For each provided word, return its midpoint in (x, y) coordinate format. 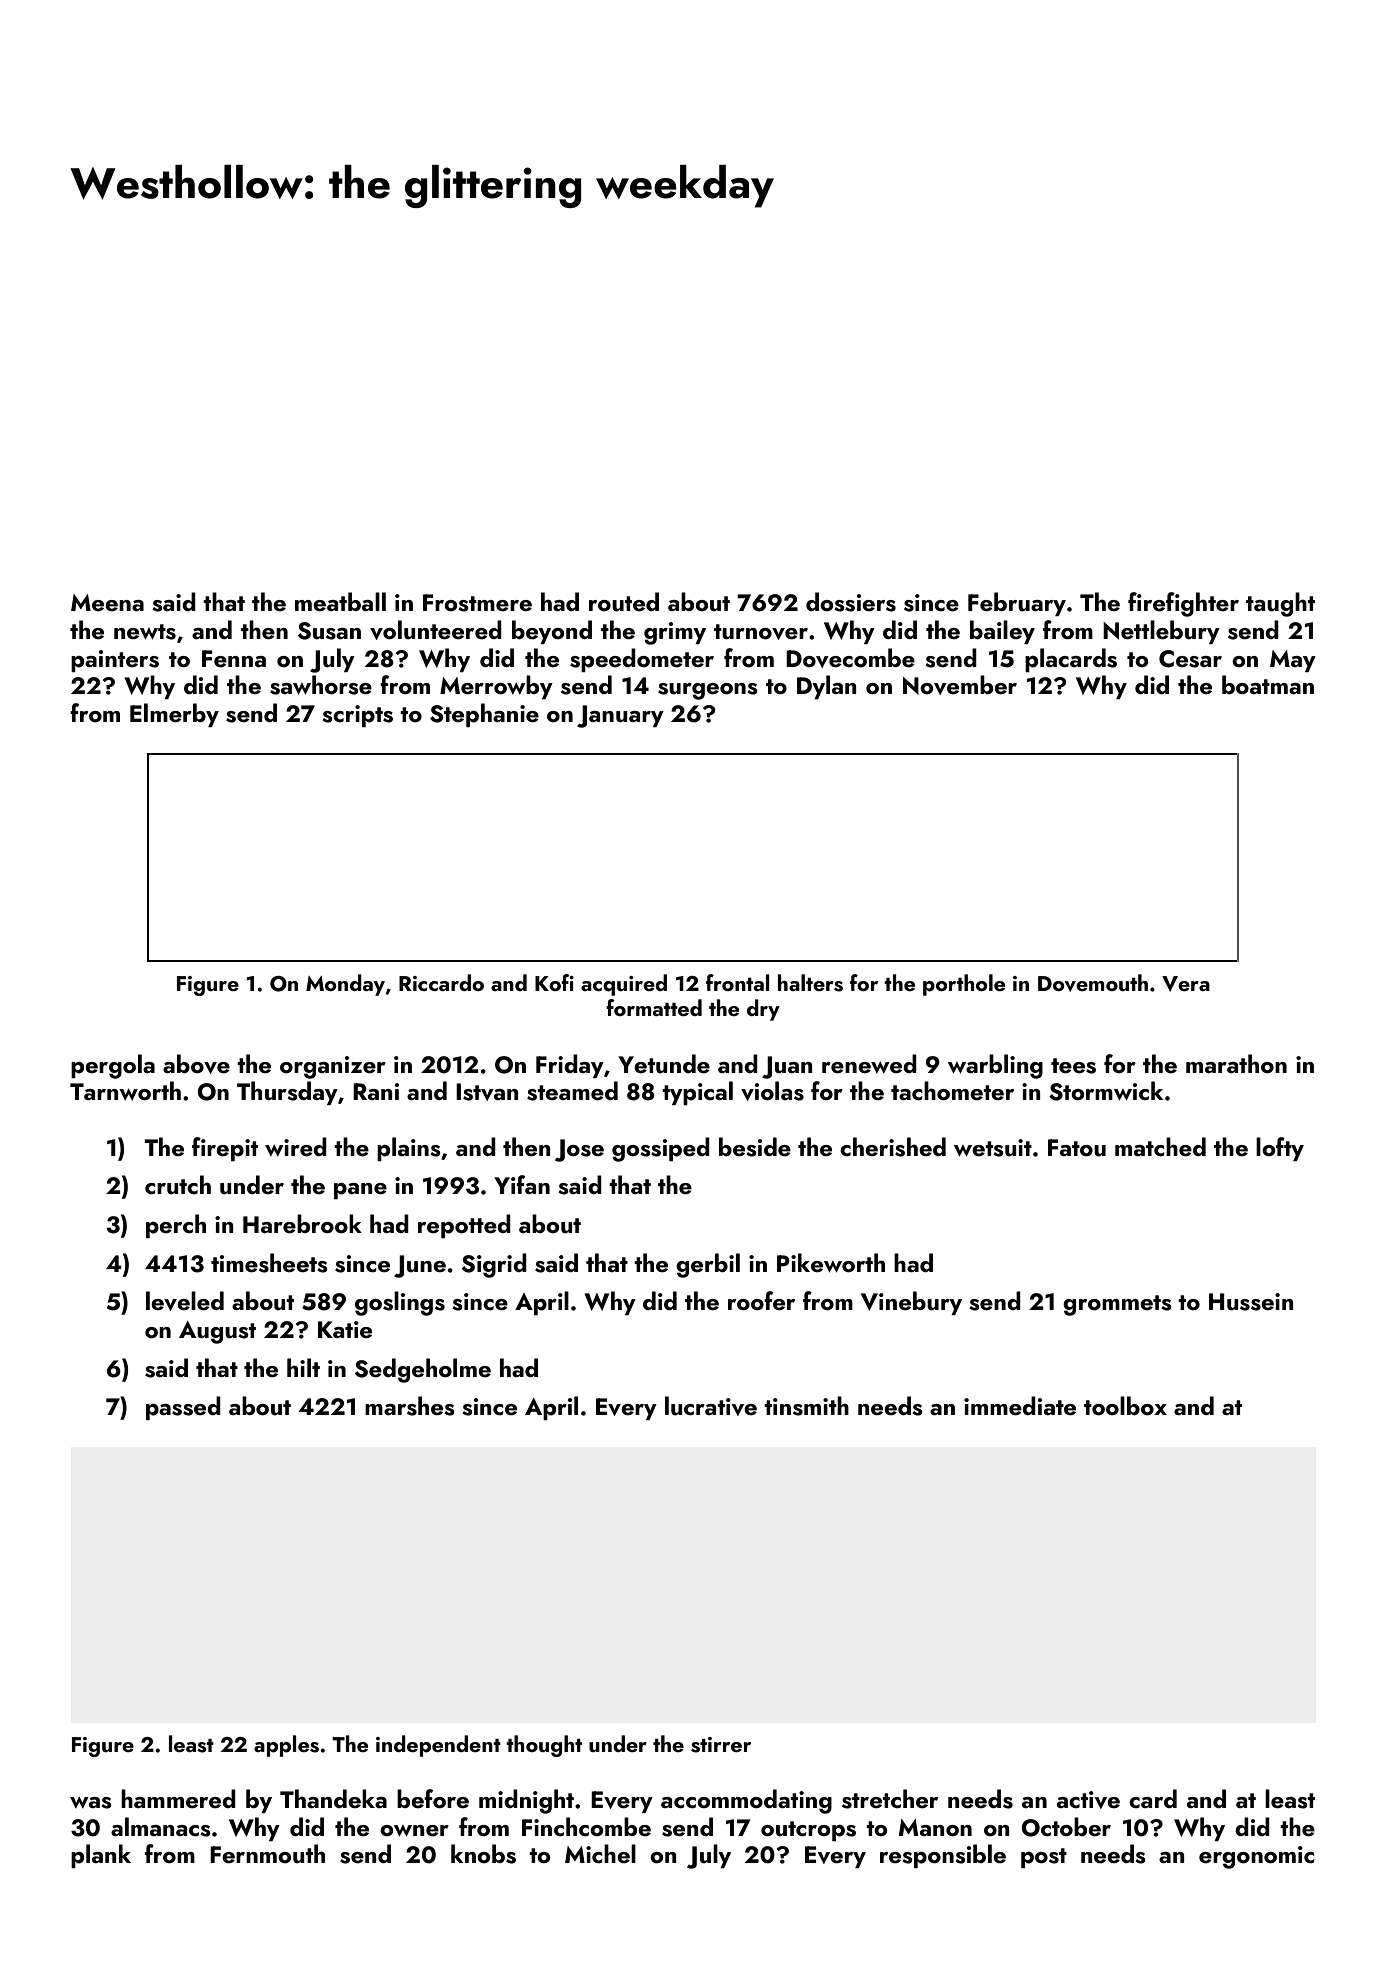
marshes (410, 1406)
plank (101, 1856)
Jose (579, 1150)
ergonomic (1257, 1857)
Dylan (827, 687)
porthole (964, 985)
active (1088, 1800)
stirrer (721, 1745)
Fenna (234, 658)
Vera (1186, 984)
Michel (600, 1853)
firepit (225, 1149)
